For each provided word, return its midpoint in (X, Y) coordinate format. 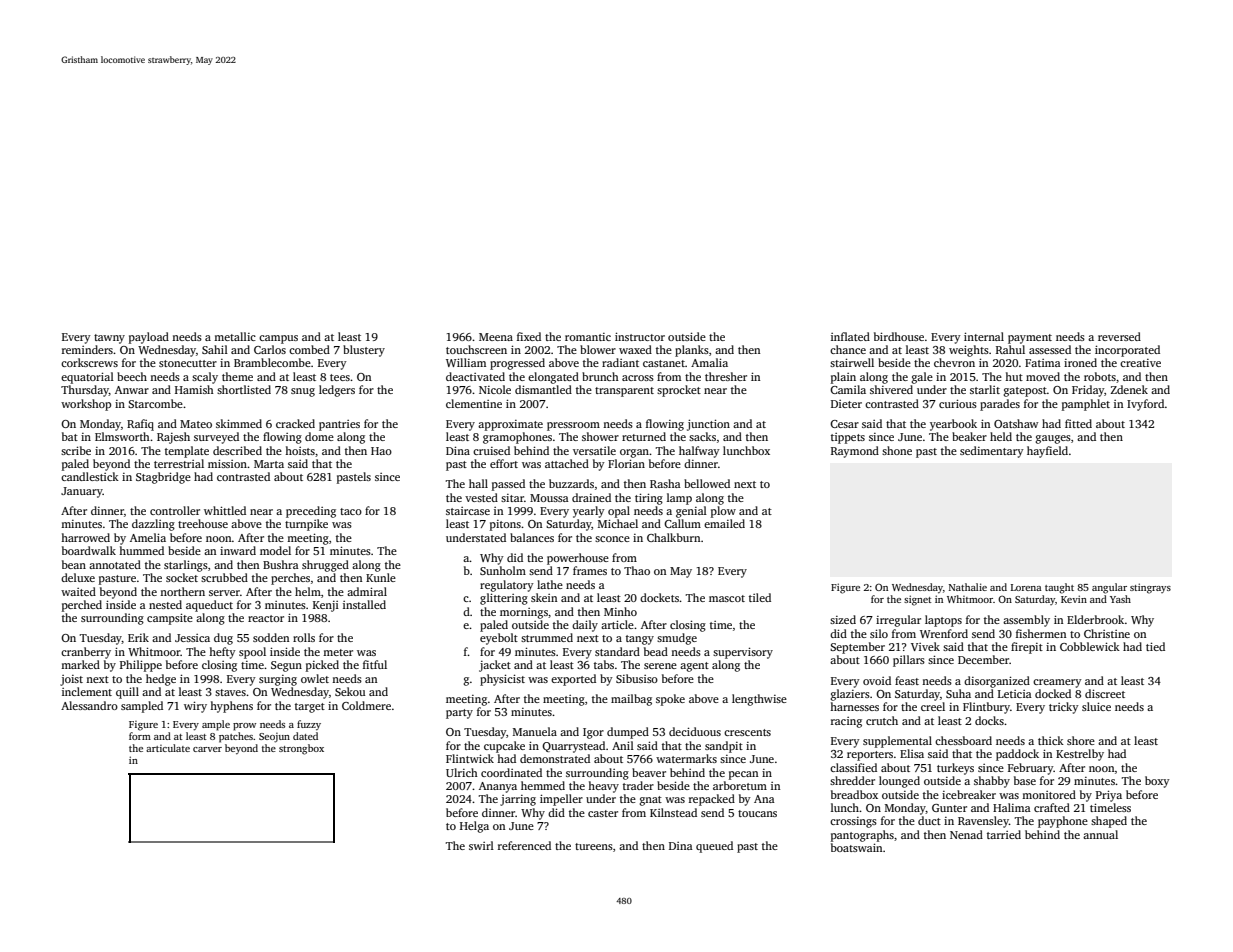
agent (694, 667)
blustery (364, 351)
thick (1051, 740)
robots (1100, 376)
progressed (517, 364)
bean (74, 564)
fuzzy (309, 725)
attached (567, 463)
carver (207, 749)
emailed (724, 523)
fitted (1078, 423)
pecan (743, 775)
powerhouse (578, 559)
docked (1053, 693)
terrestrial (179, 463)
